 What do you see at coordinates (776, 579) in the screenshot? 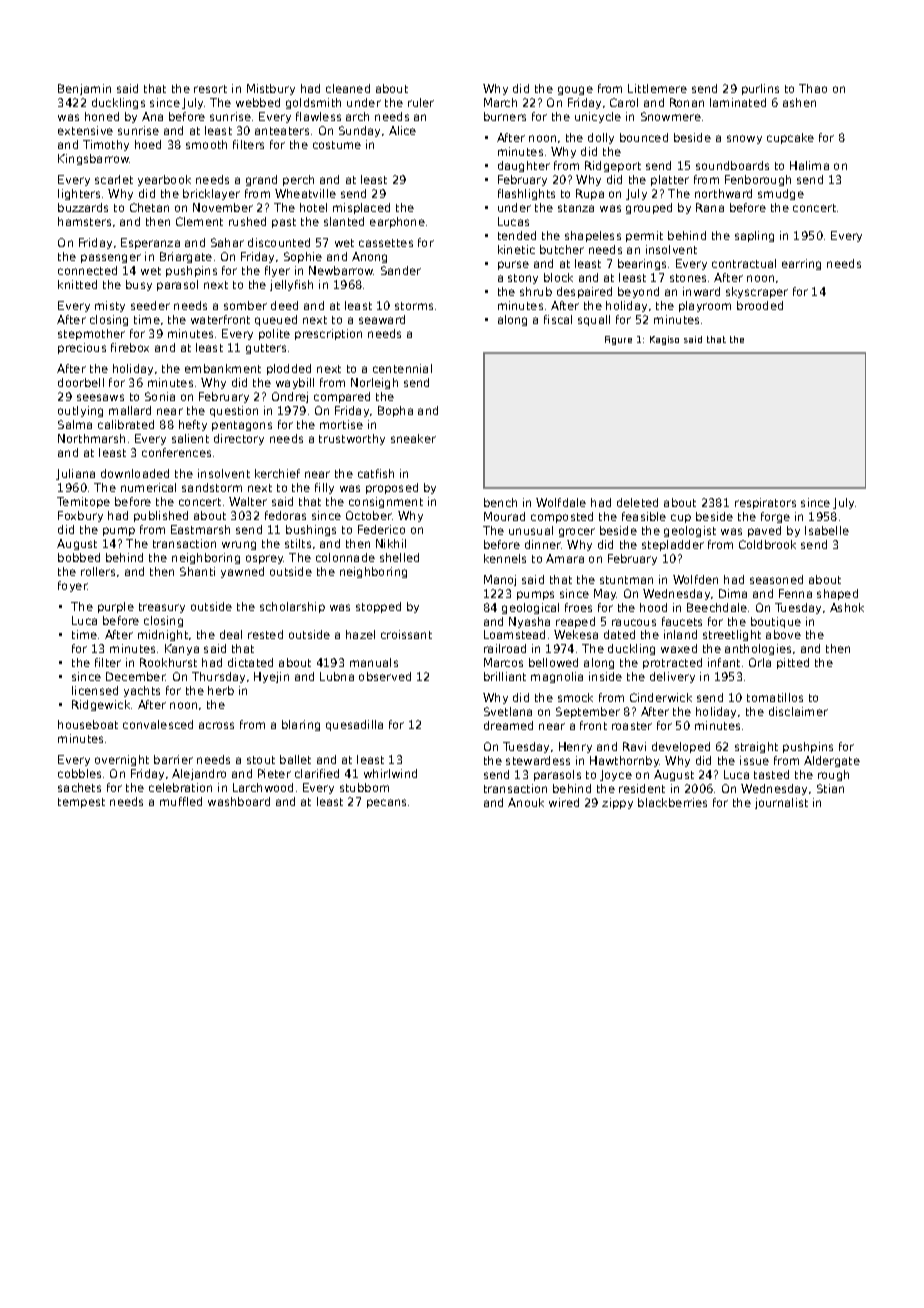
I see `seasoned` at bounding box center [776, 579].
